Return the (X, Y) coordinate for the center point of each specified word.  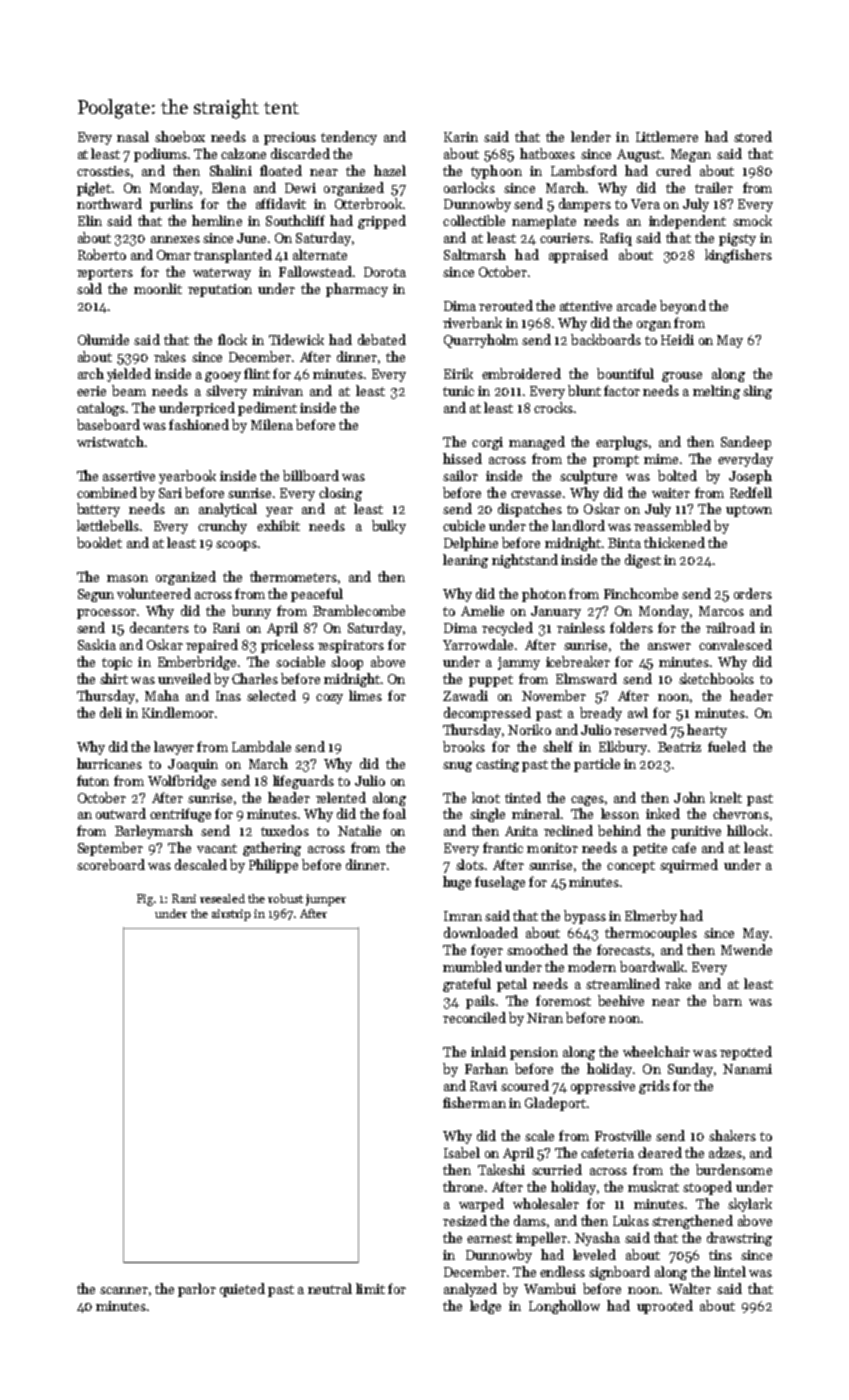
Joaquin (193, 765)
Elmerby (651, 917)
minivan (278, 391)
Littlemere (667, 136)
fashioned (199, 424)
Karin (461, 137)
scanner (124, 1290)
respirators (351, 646)
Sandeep (746, 443)
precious (290, 138)
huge (457, 883)
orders (753, 593)
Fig (145, 900)
